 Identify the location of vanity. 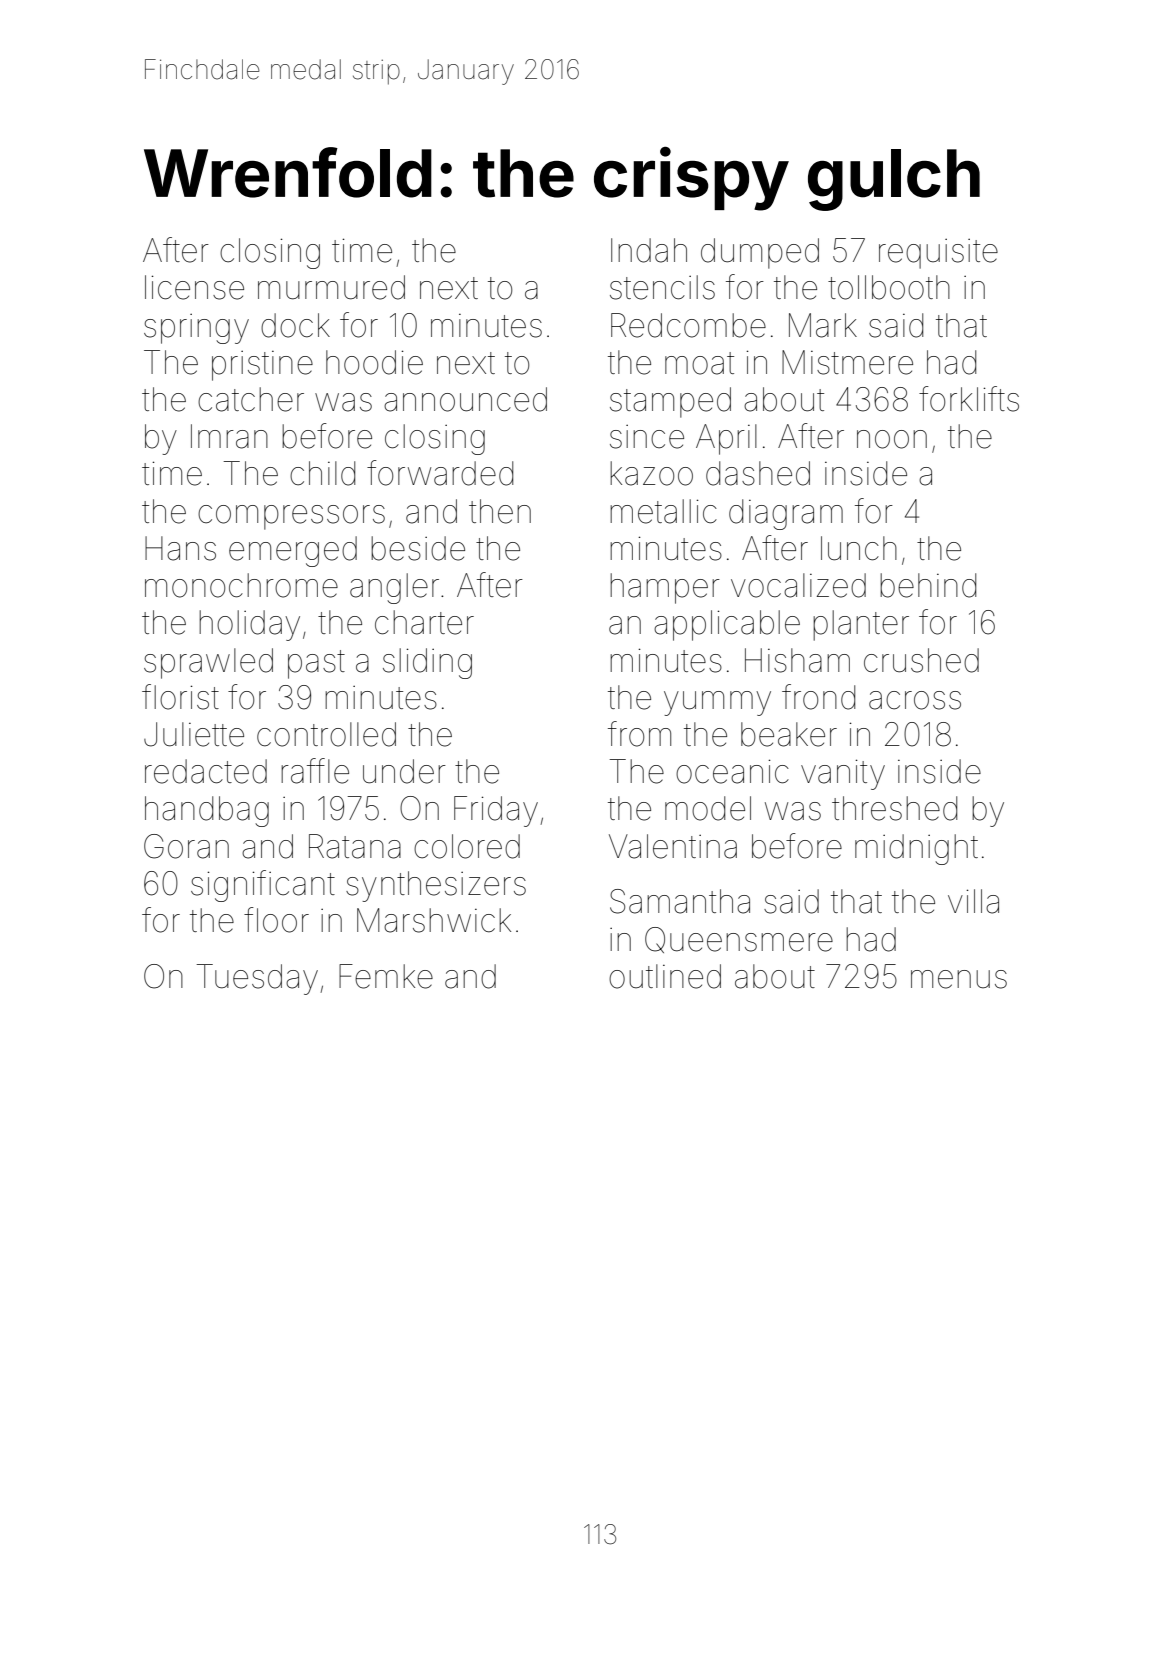
(843, 774).
